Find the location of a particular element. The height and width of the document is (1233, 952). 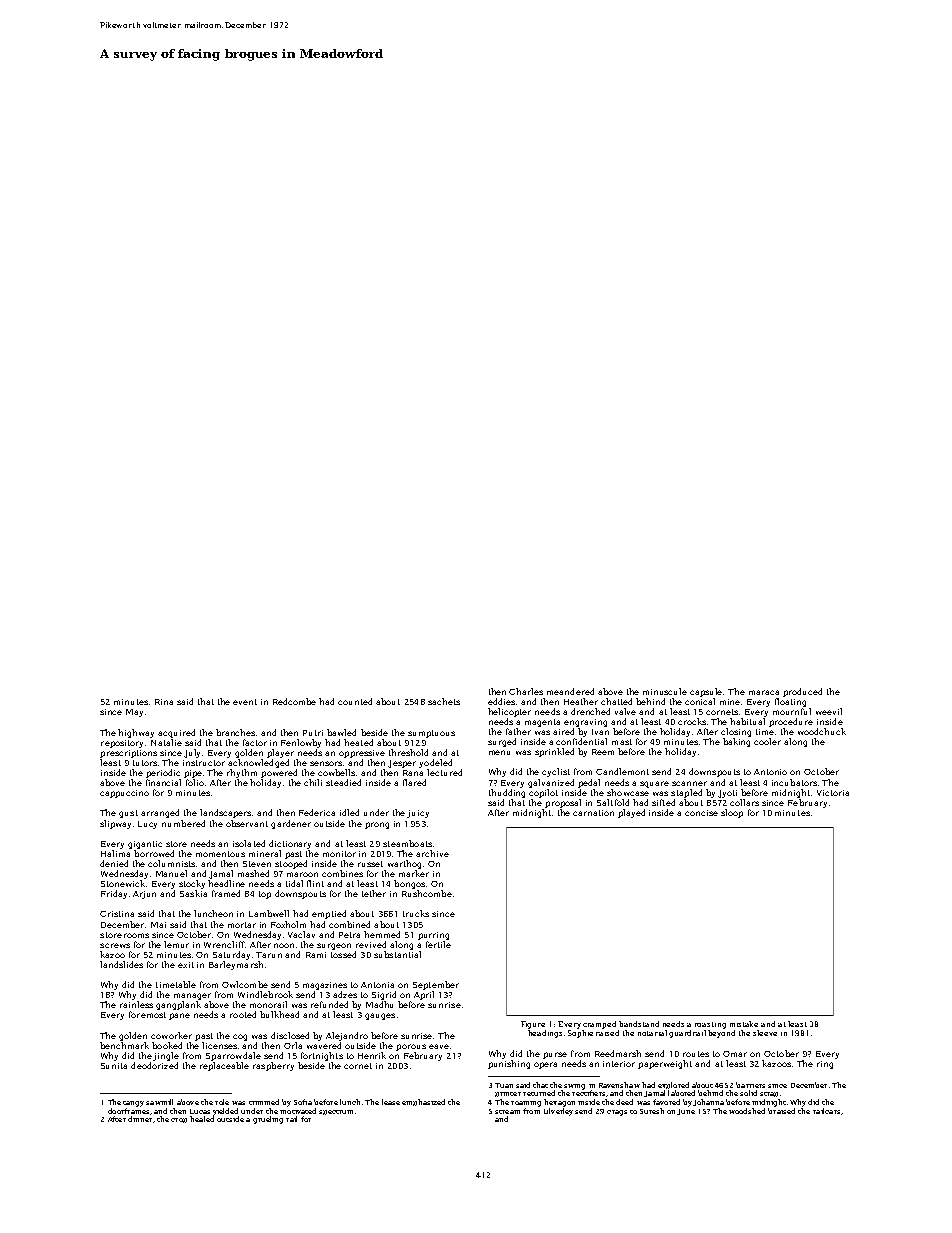

motivated is located at coordinates (298, 1111).
